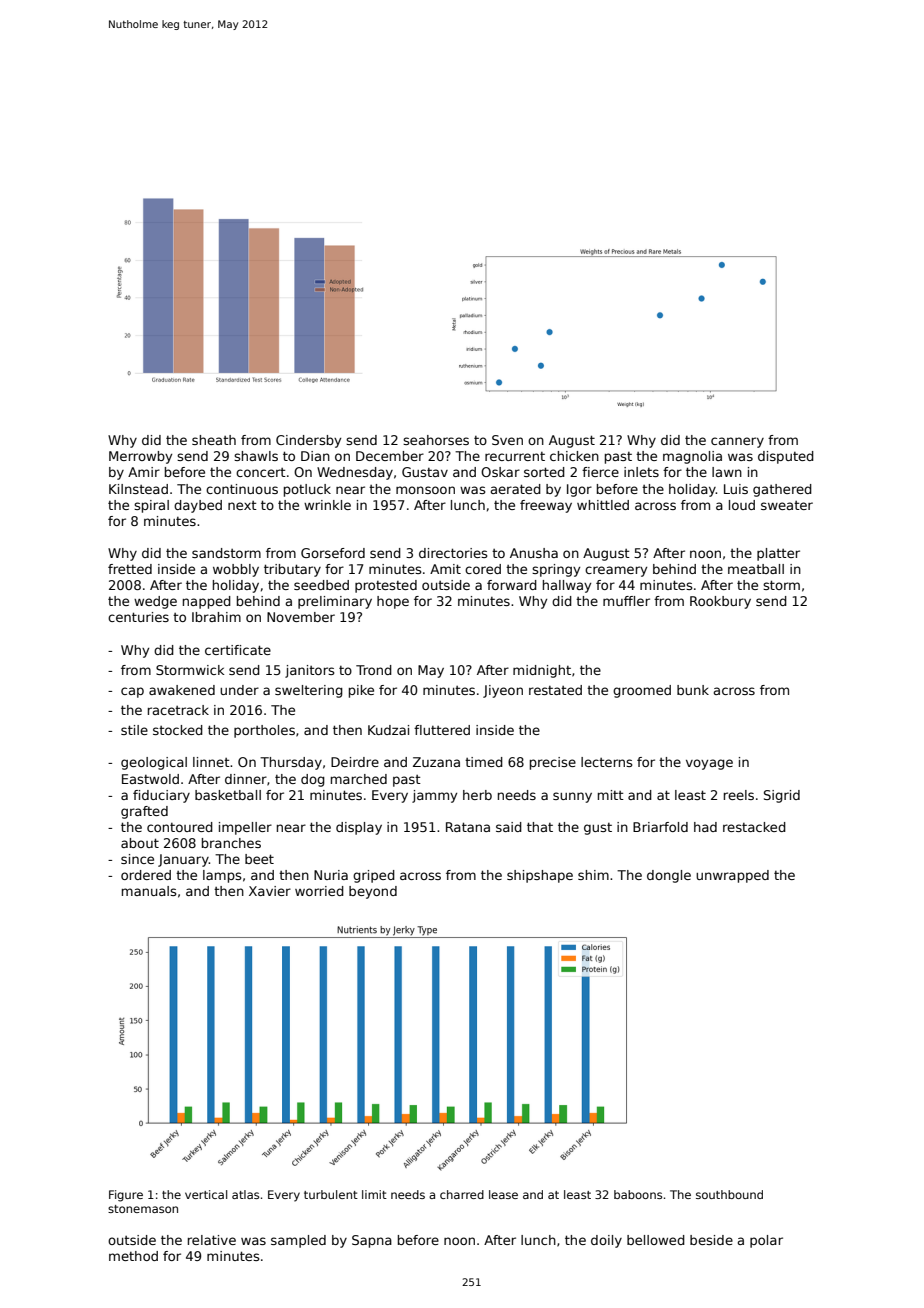 The width and height of the screenshot is (924, 1308). Describe the element at coordinates (507, 440) in the screenshot. I see `Sven` at that location.
